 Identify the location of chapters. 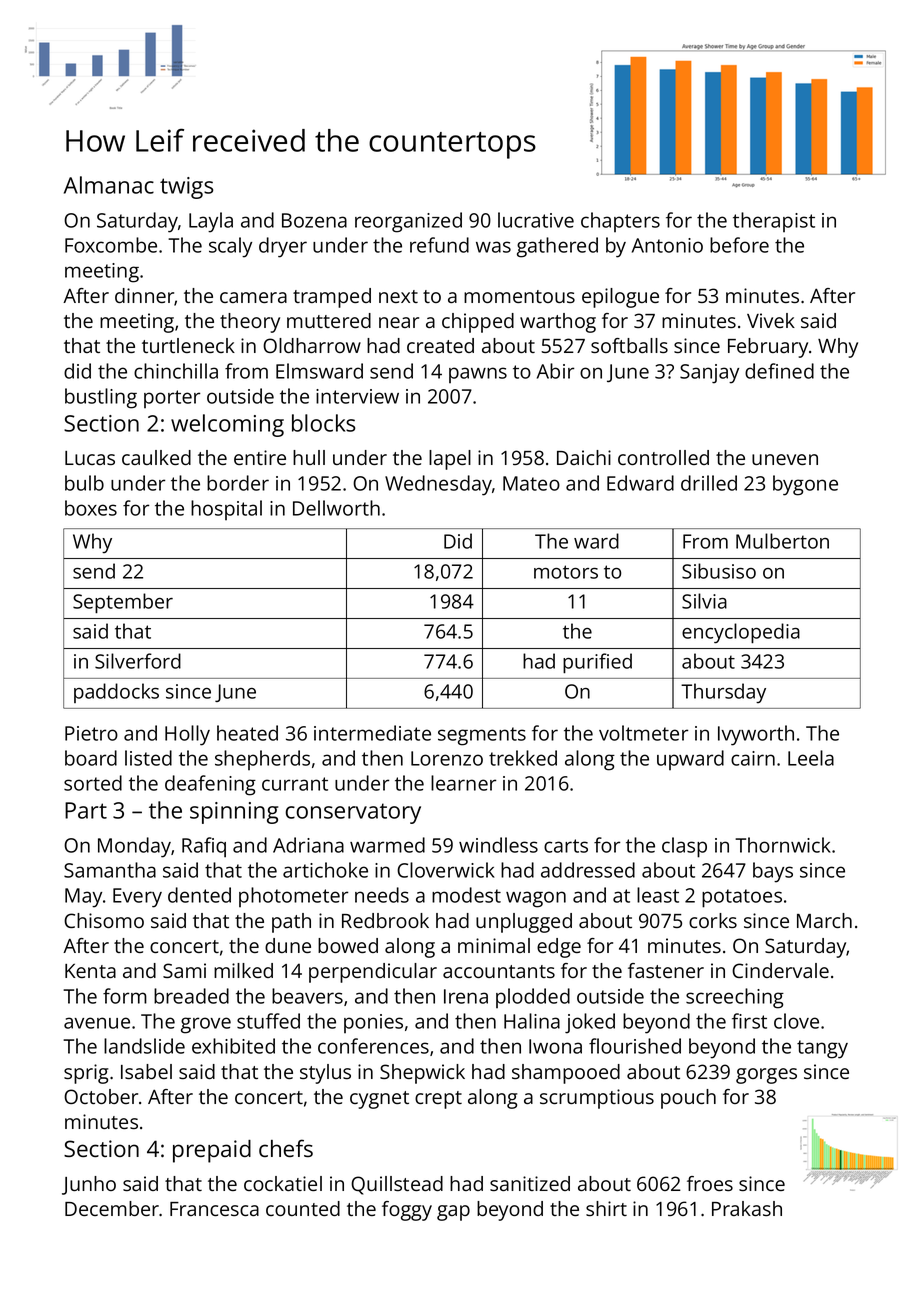
(620, 222).
